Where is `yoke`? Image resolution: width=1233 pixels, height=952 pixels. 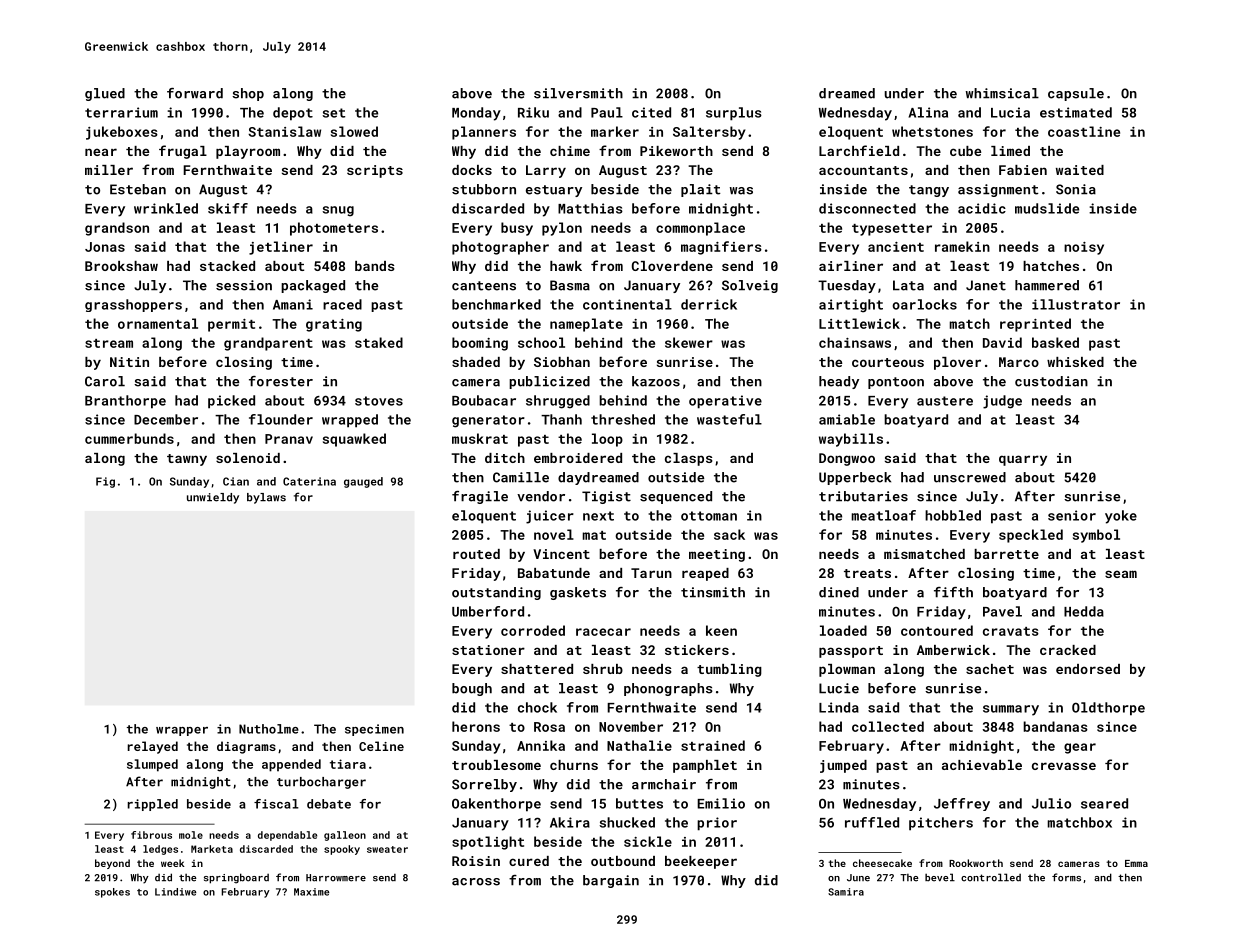 yoke is located at coordinates (1121, 517).
